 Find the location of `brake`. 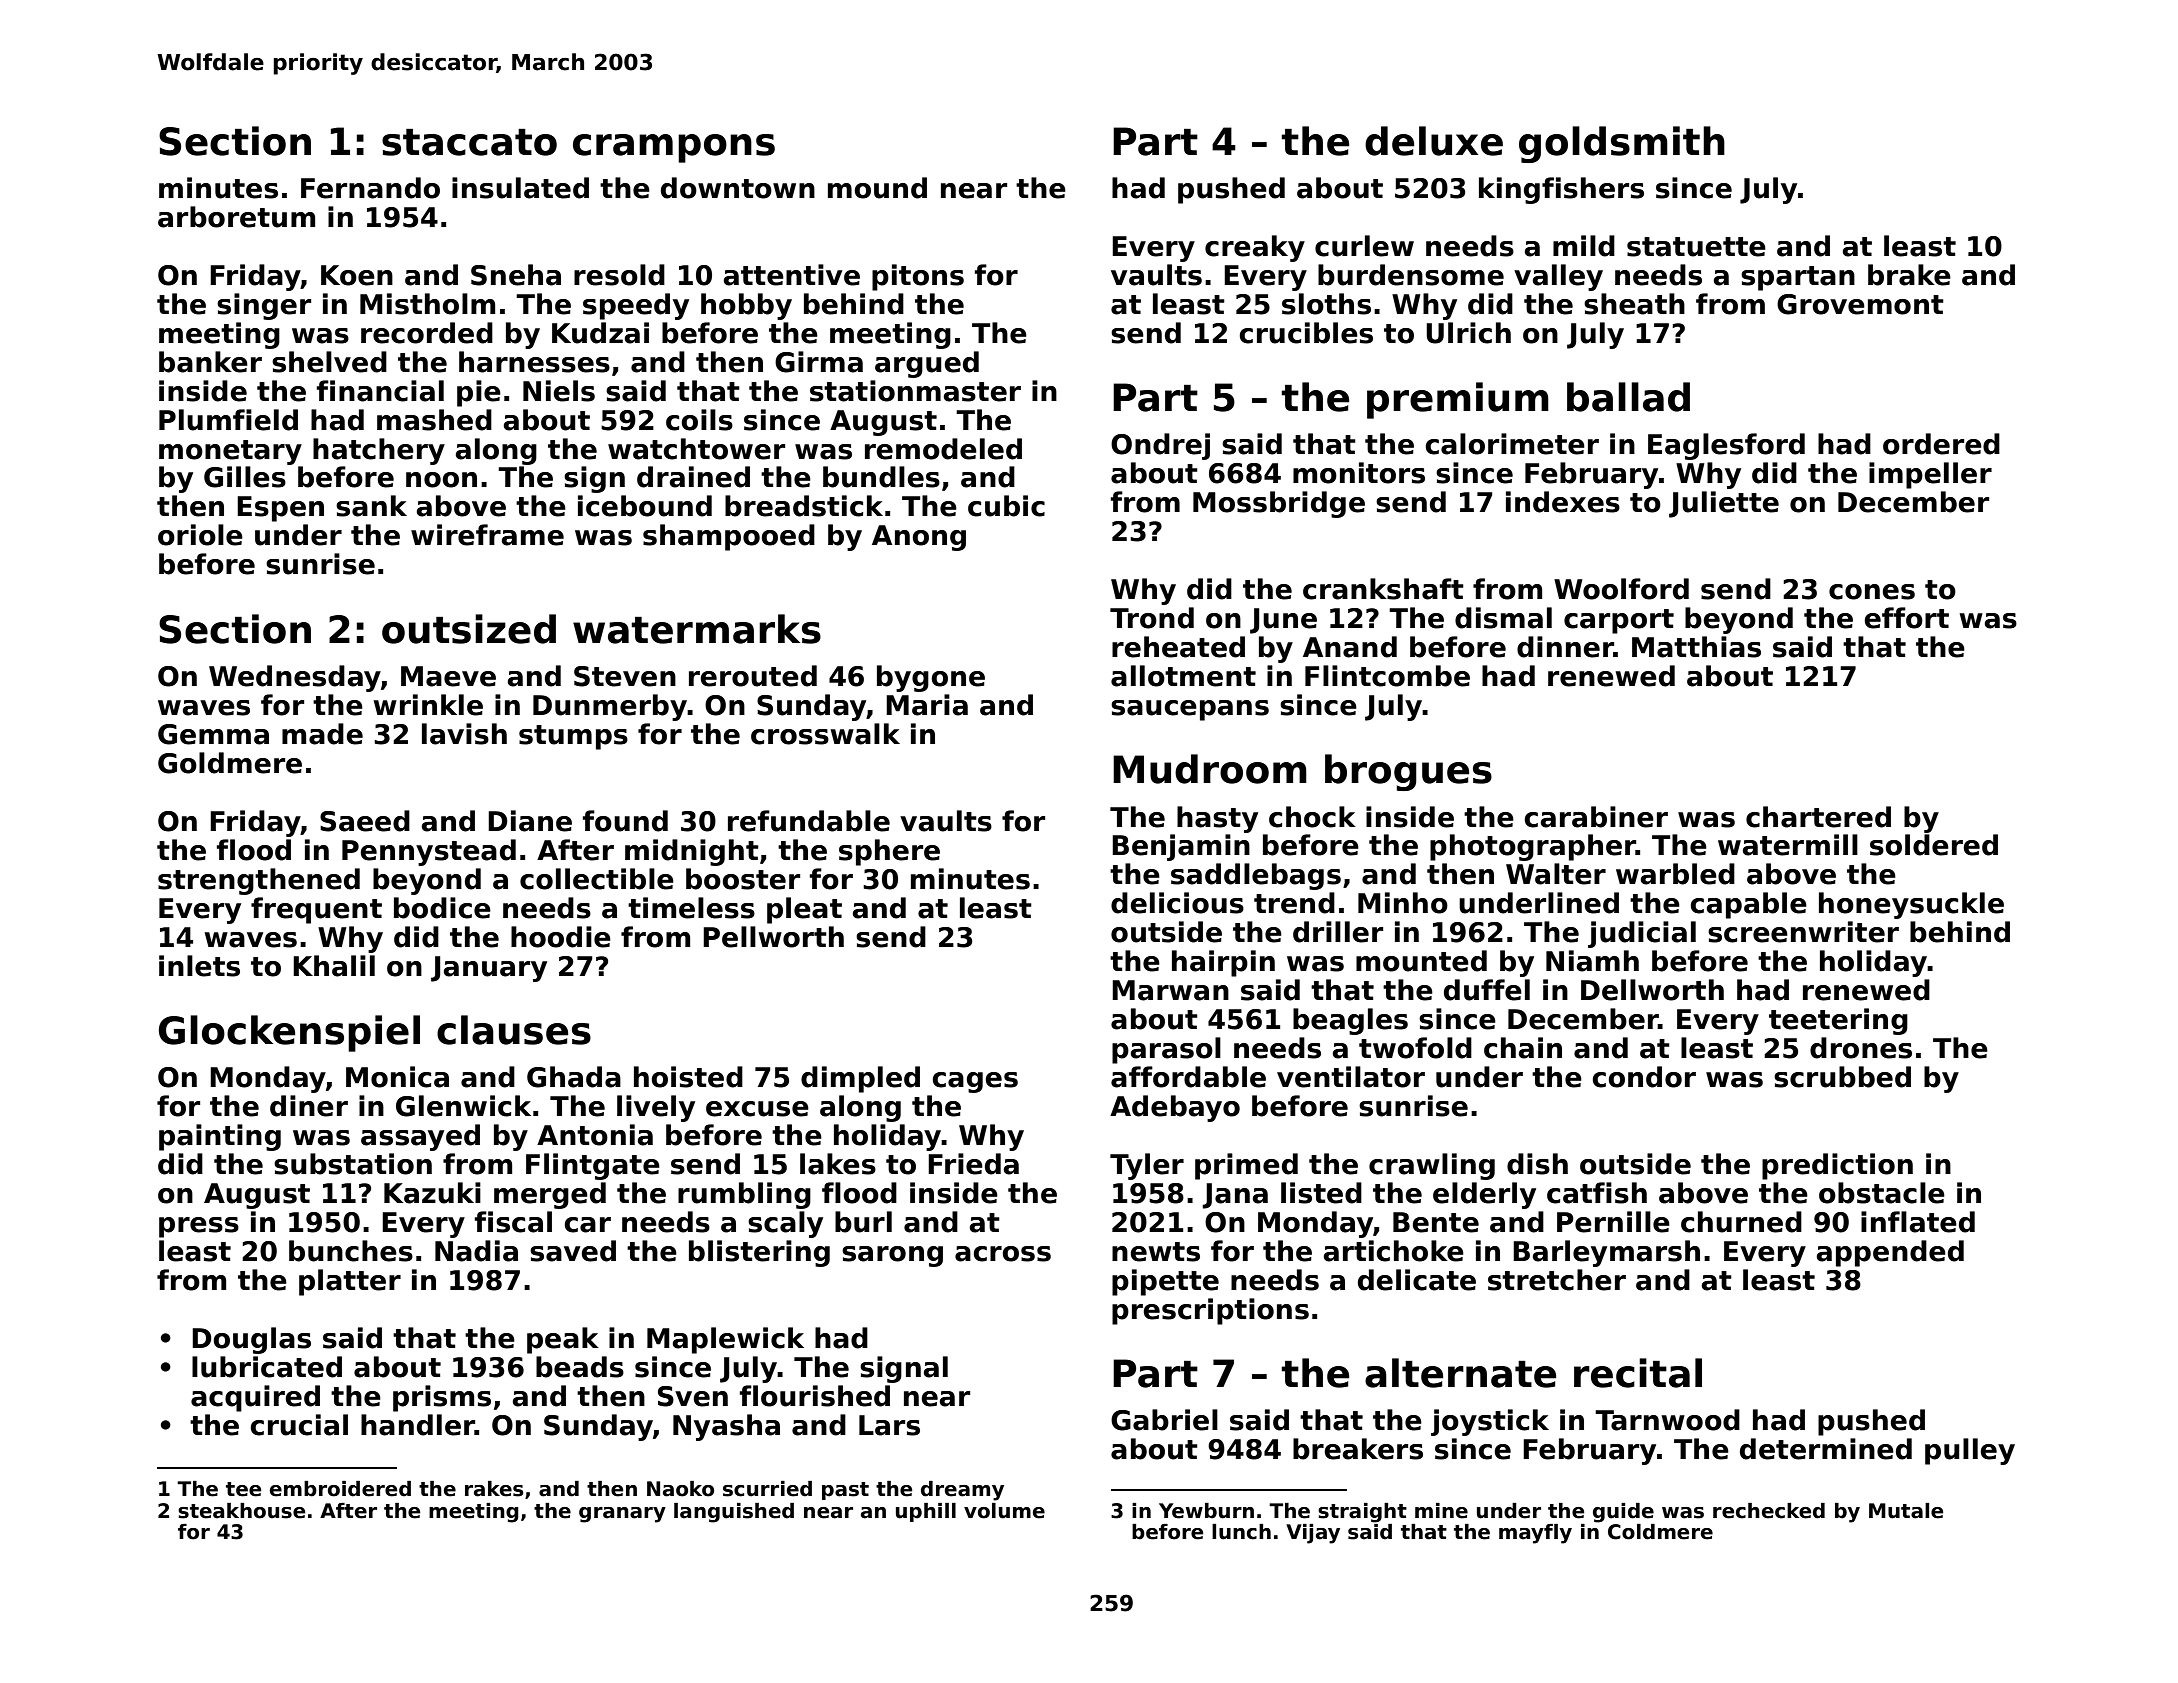

brake is located at coordinates (1909, 275).
